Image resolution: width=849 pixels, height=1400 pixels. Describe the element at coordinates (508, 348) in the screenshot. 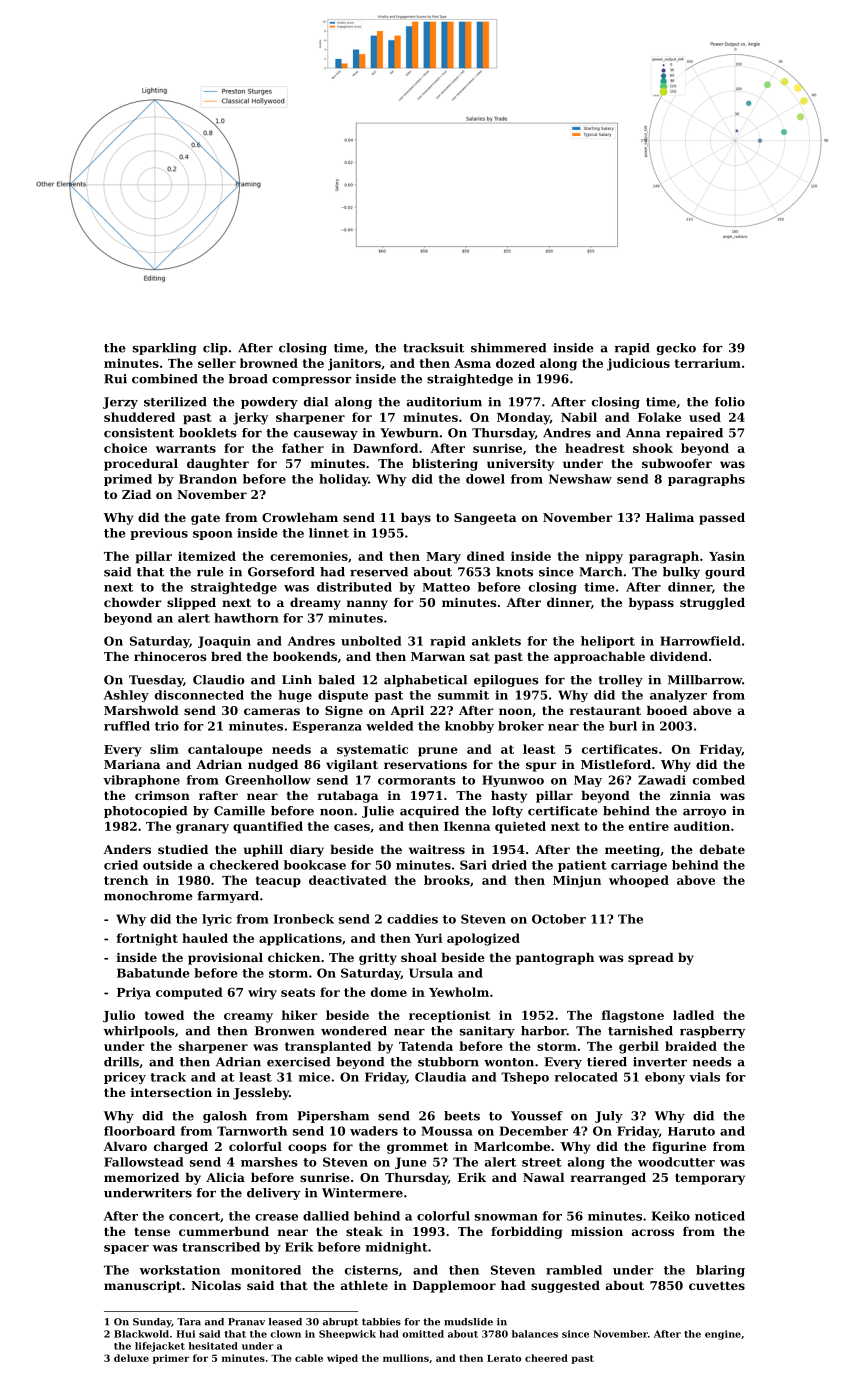

I see `shimmered` at that location.
